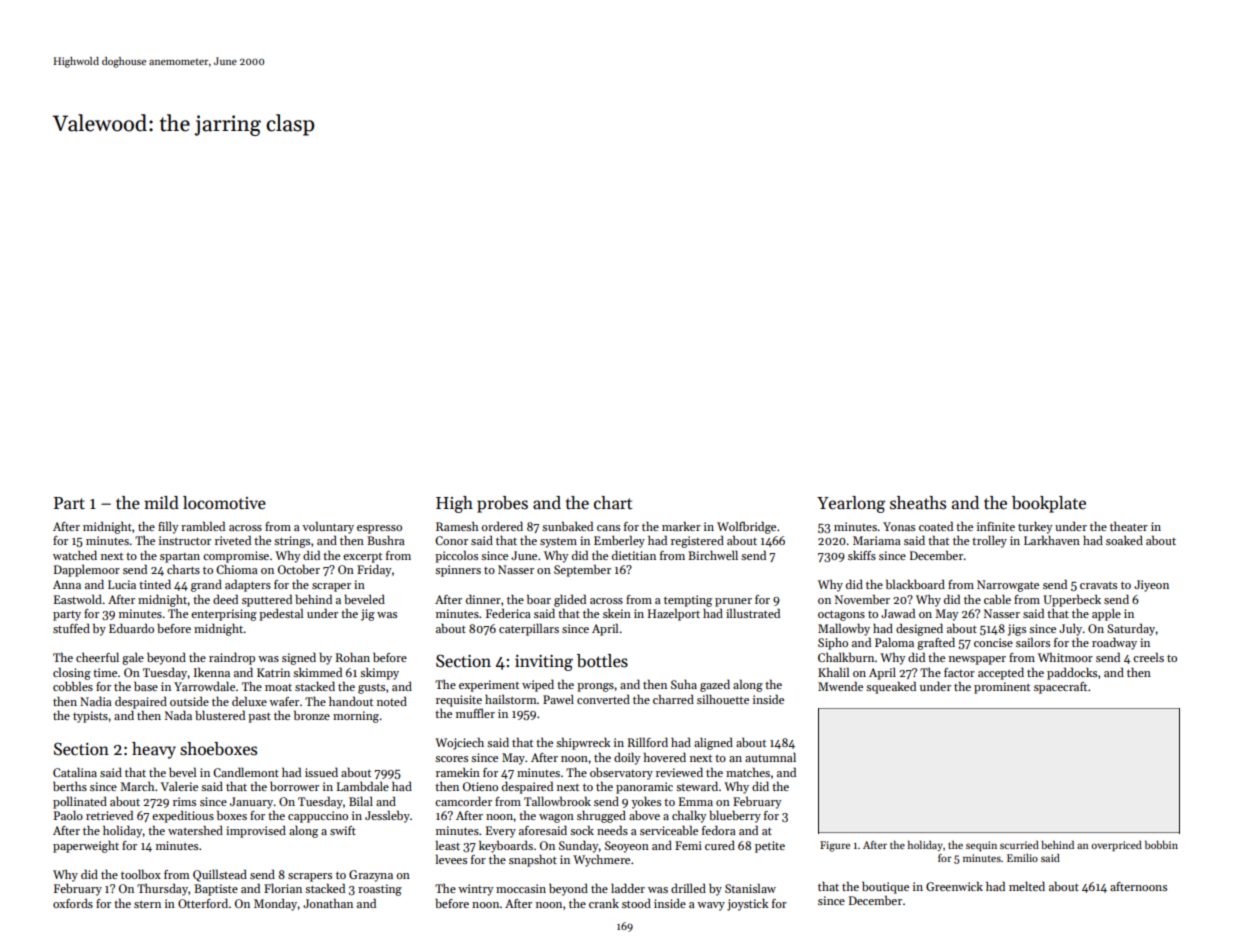 This screenshot has width=1233, height=952. What do you see at coordinates (168, 527) in the screenshot?
I see `filly` at bounding box center [168, 527].
